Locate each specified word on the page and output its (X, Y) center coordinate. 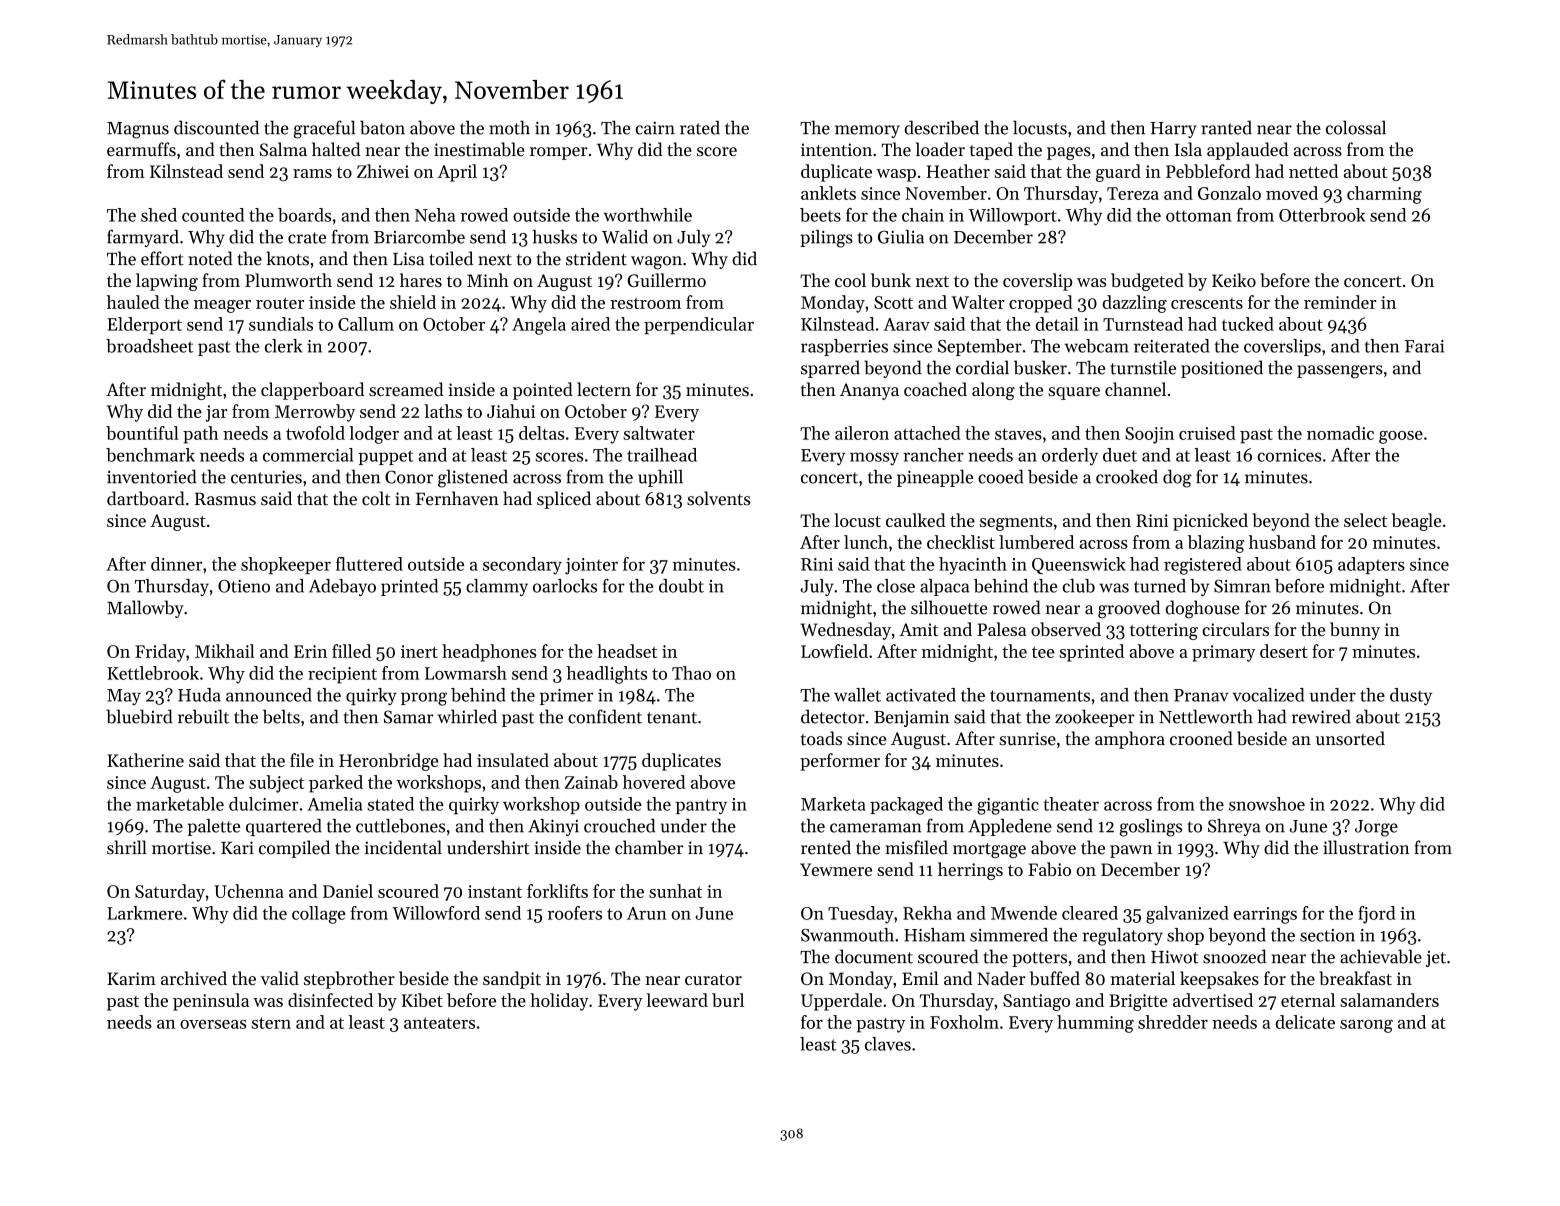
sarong (1366, 1026)
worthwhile (647, 215)
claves (888, 1044)
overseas (213, 1024)
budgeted (1147, 282)
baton (382, 127)
